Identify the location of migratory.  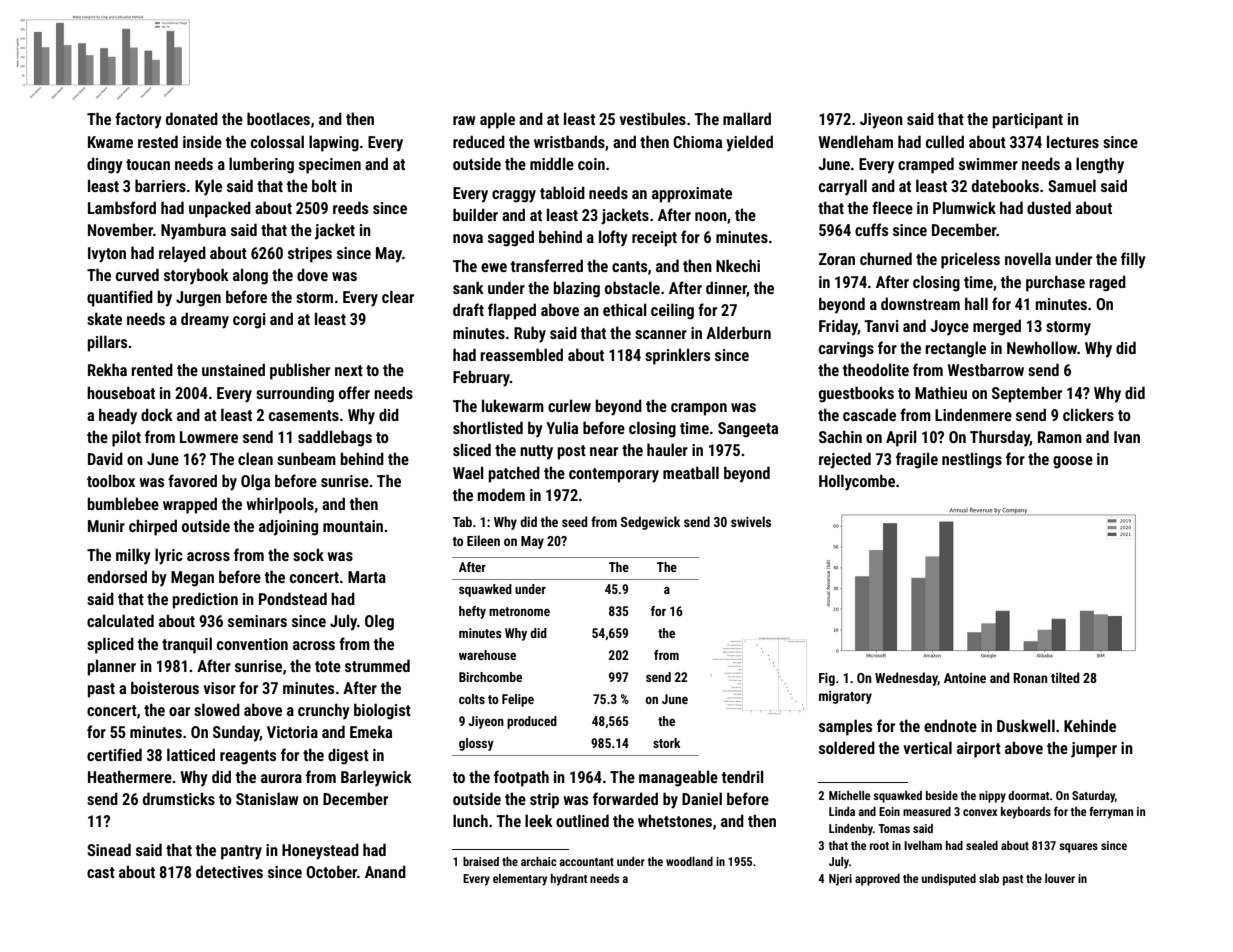
(845, 697).
